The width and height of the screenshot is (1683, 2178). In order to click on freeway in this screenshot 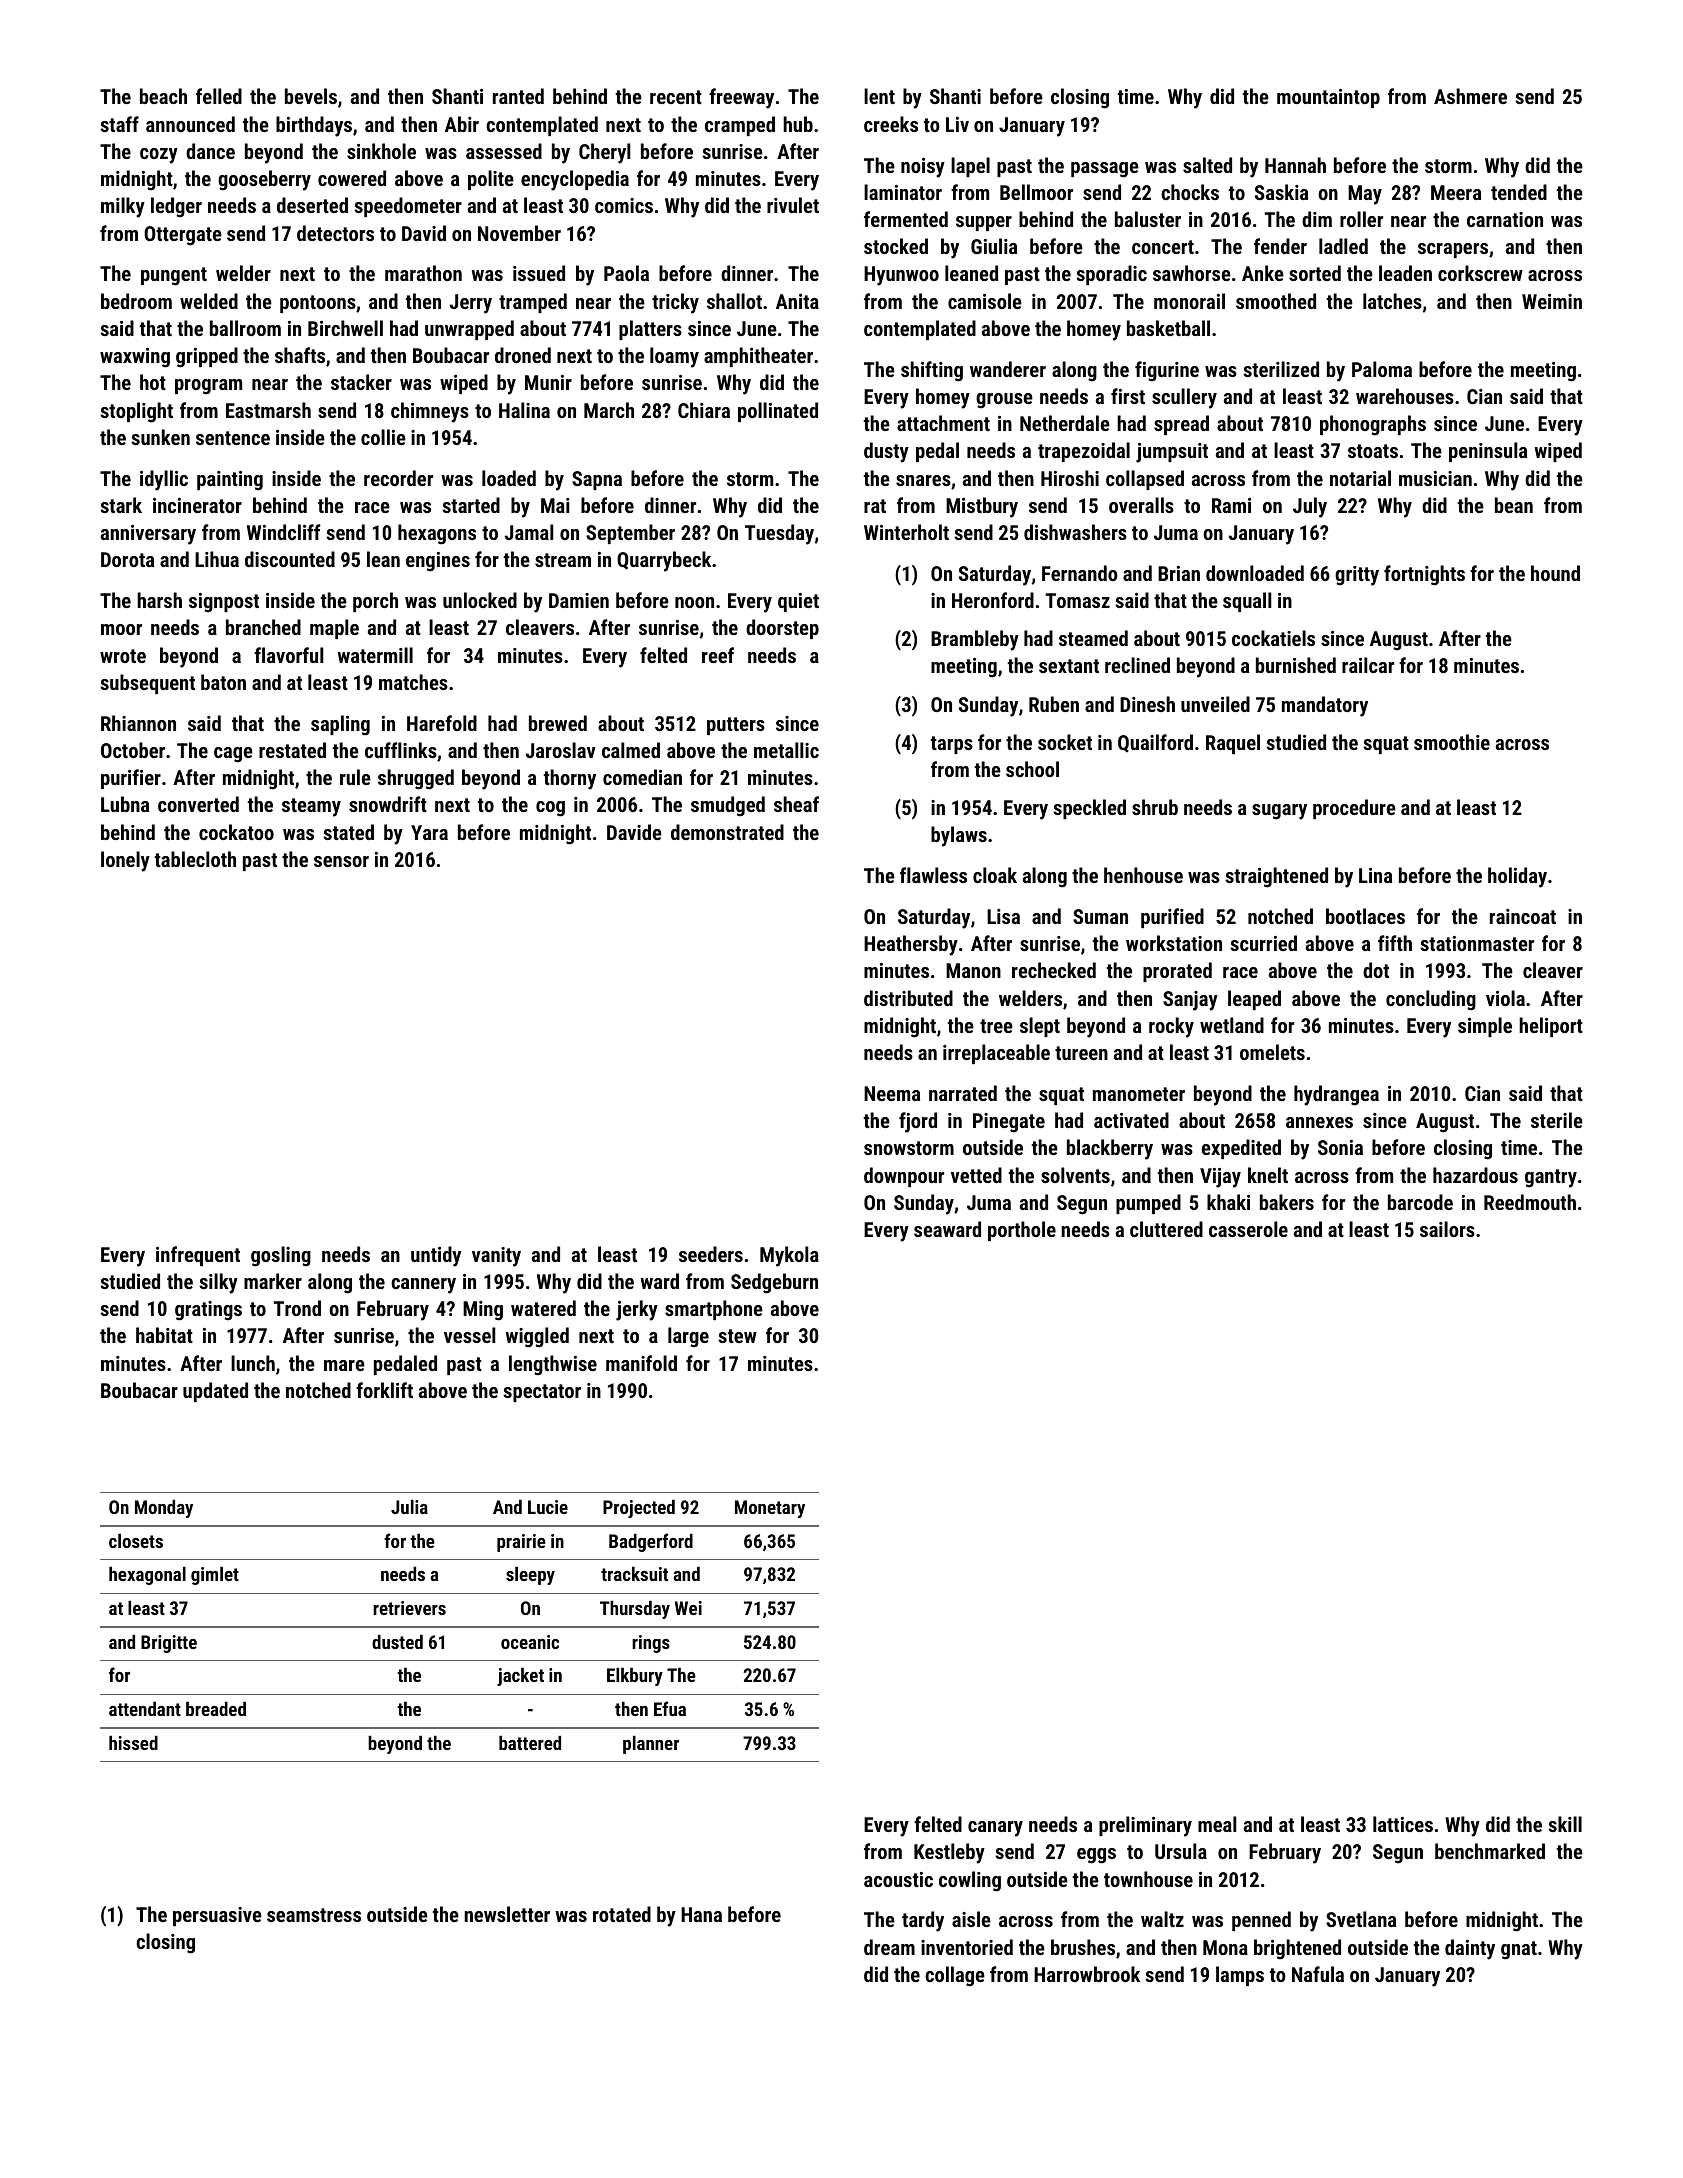, I will do `click(741, 98)`.
